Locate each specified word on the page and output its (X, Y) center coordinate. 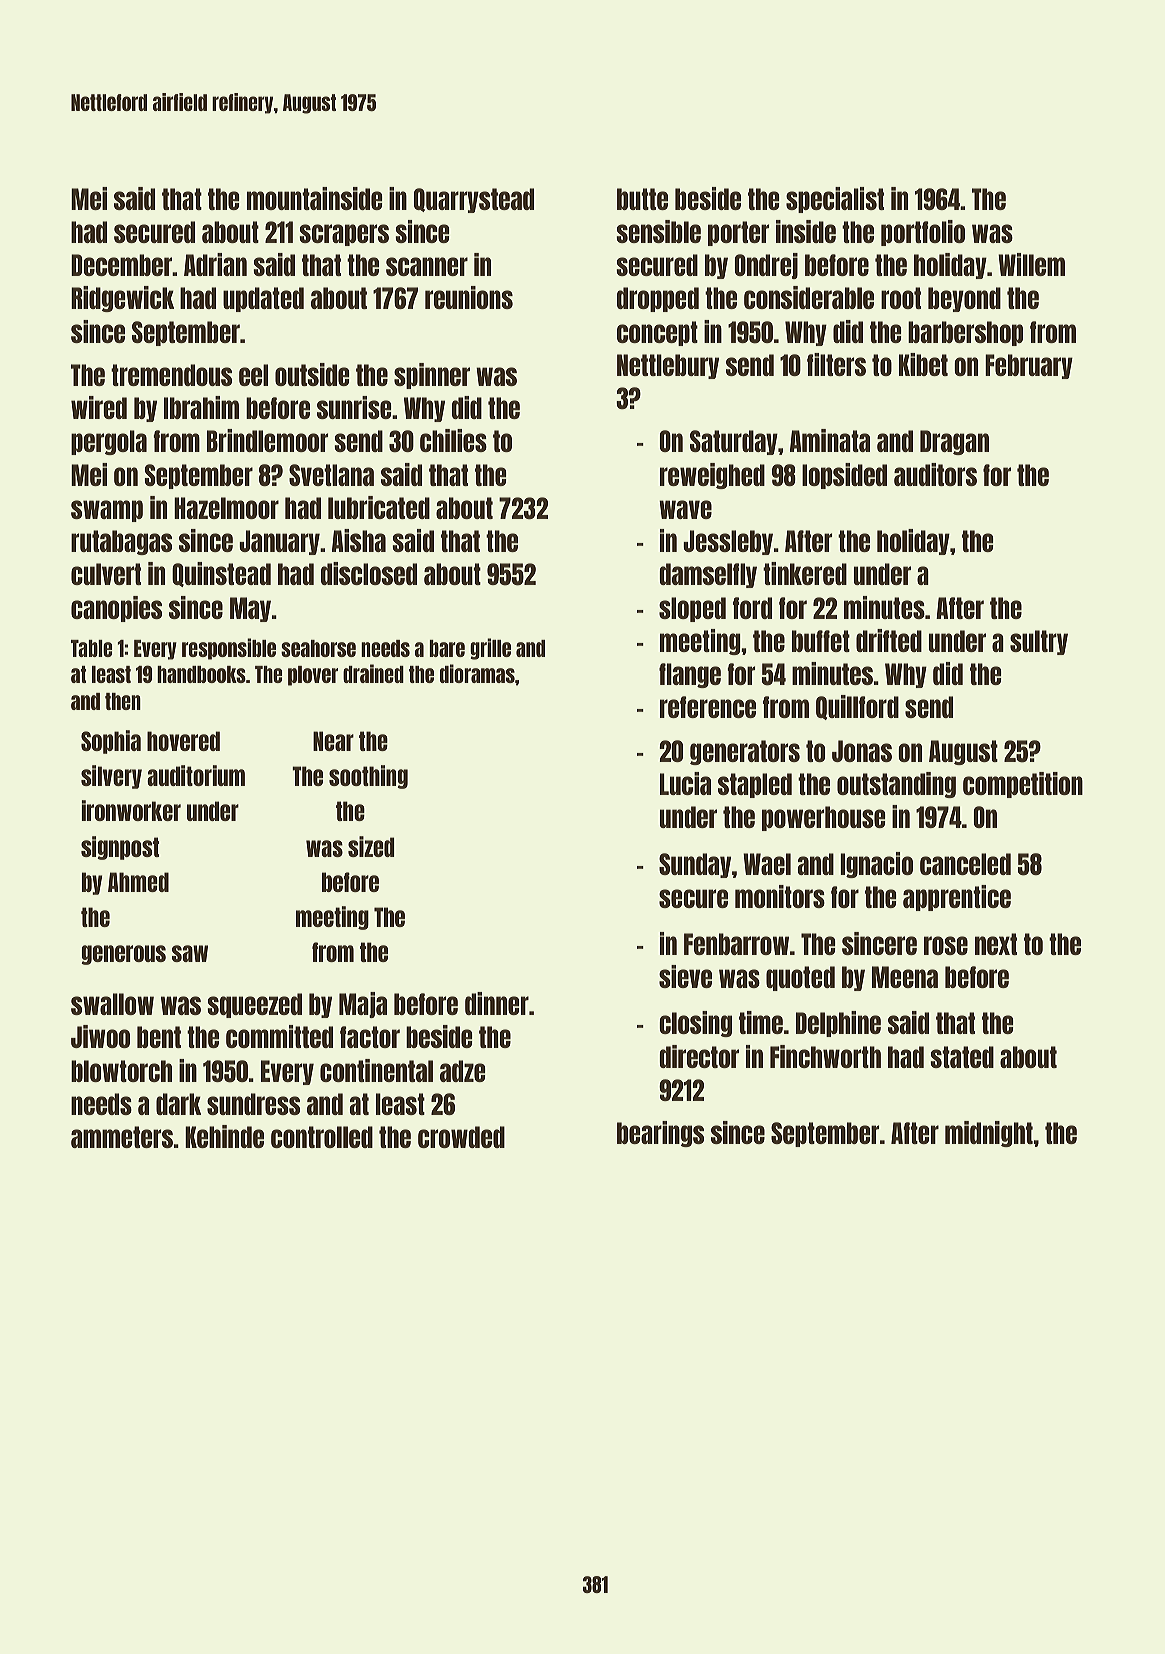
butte (642, 199)
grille (490, 649)
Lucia (685, 783)
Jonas (862, 751)
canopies (116, 609)
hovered (183, 741)
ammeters (122, 1137)
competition (1023, 785)
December (121, 265)
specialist (835, 200)
